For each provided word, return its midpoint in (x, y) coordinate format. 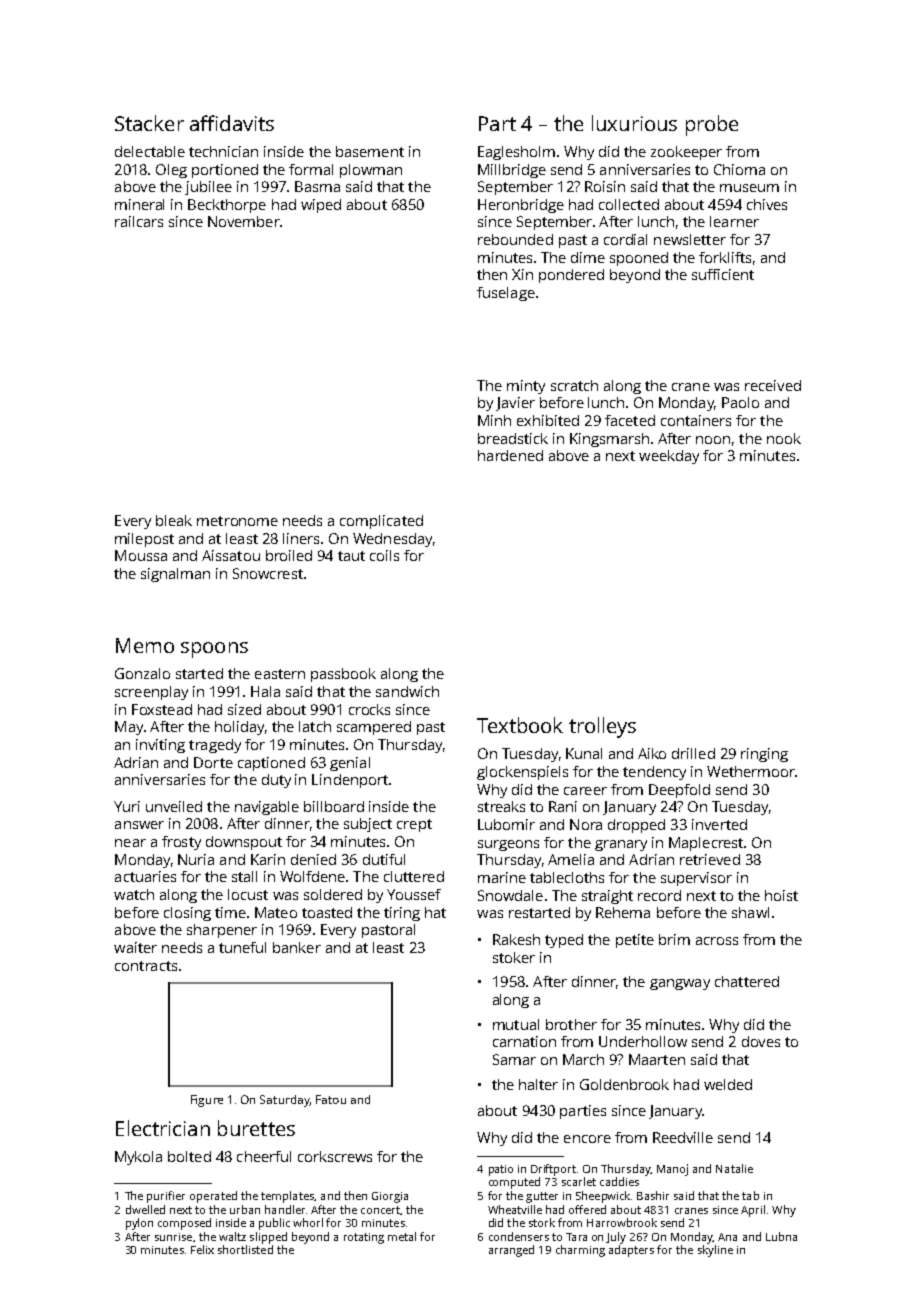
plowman (371, 171)
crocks (369, 709)
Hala (265, 691)
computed (514, 1183)
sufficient (723, 274)
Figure (207, 1101)
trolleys (602, 727)
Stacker (149, 123)
